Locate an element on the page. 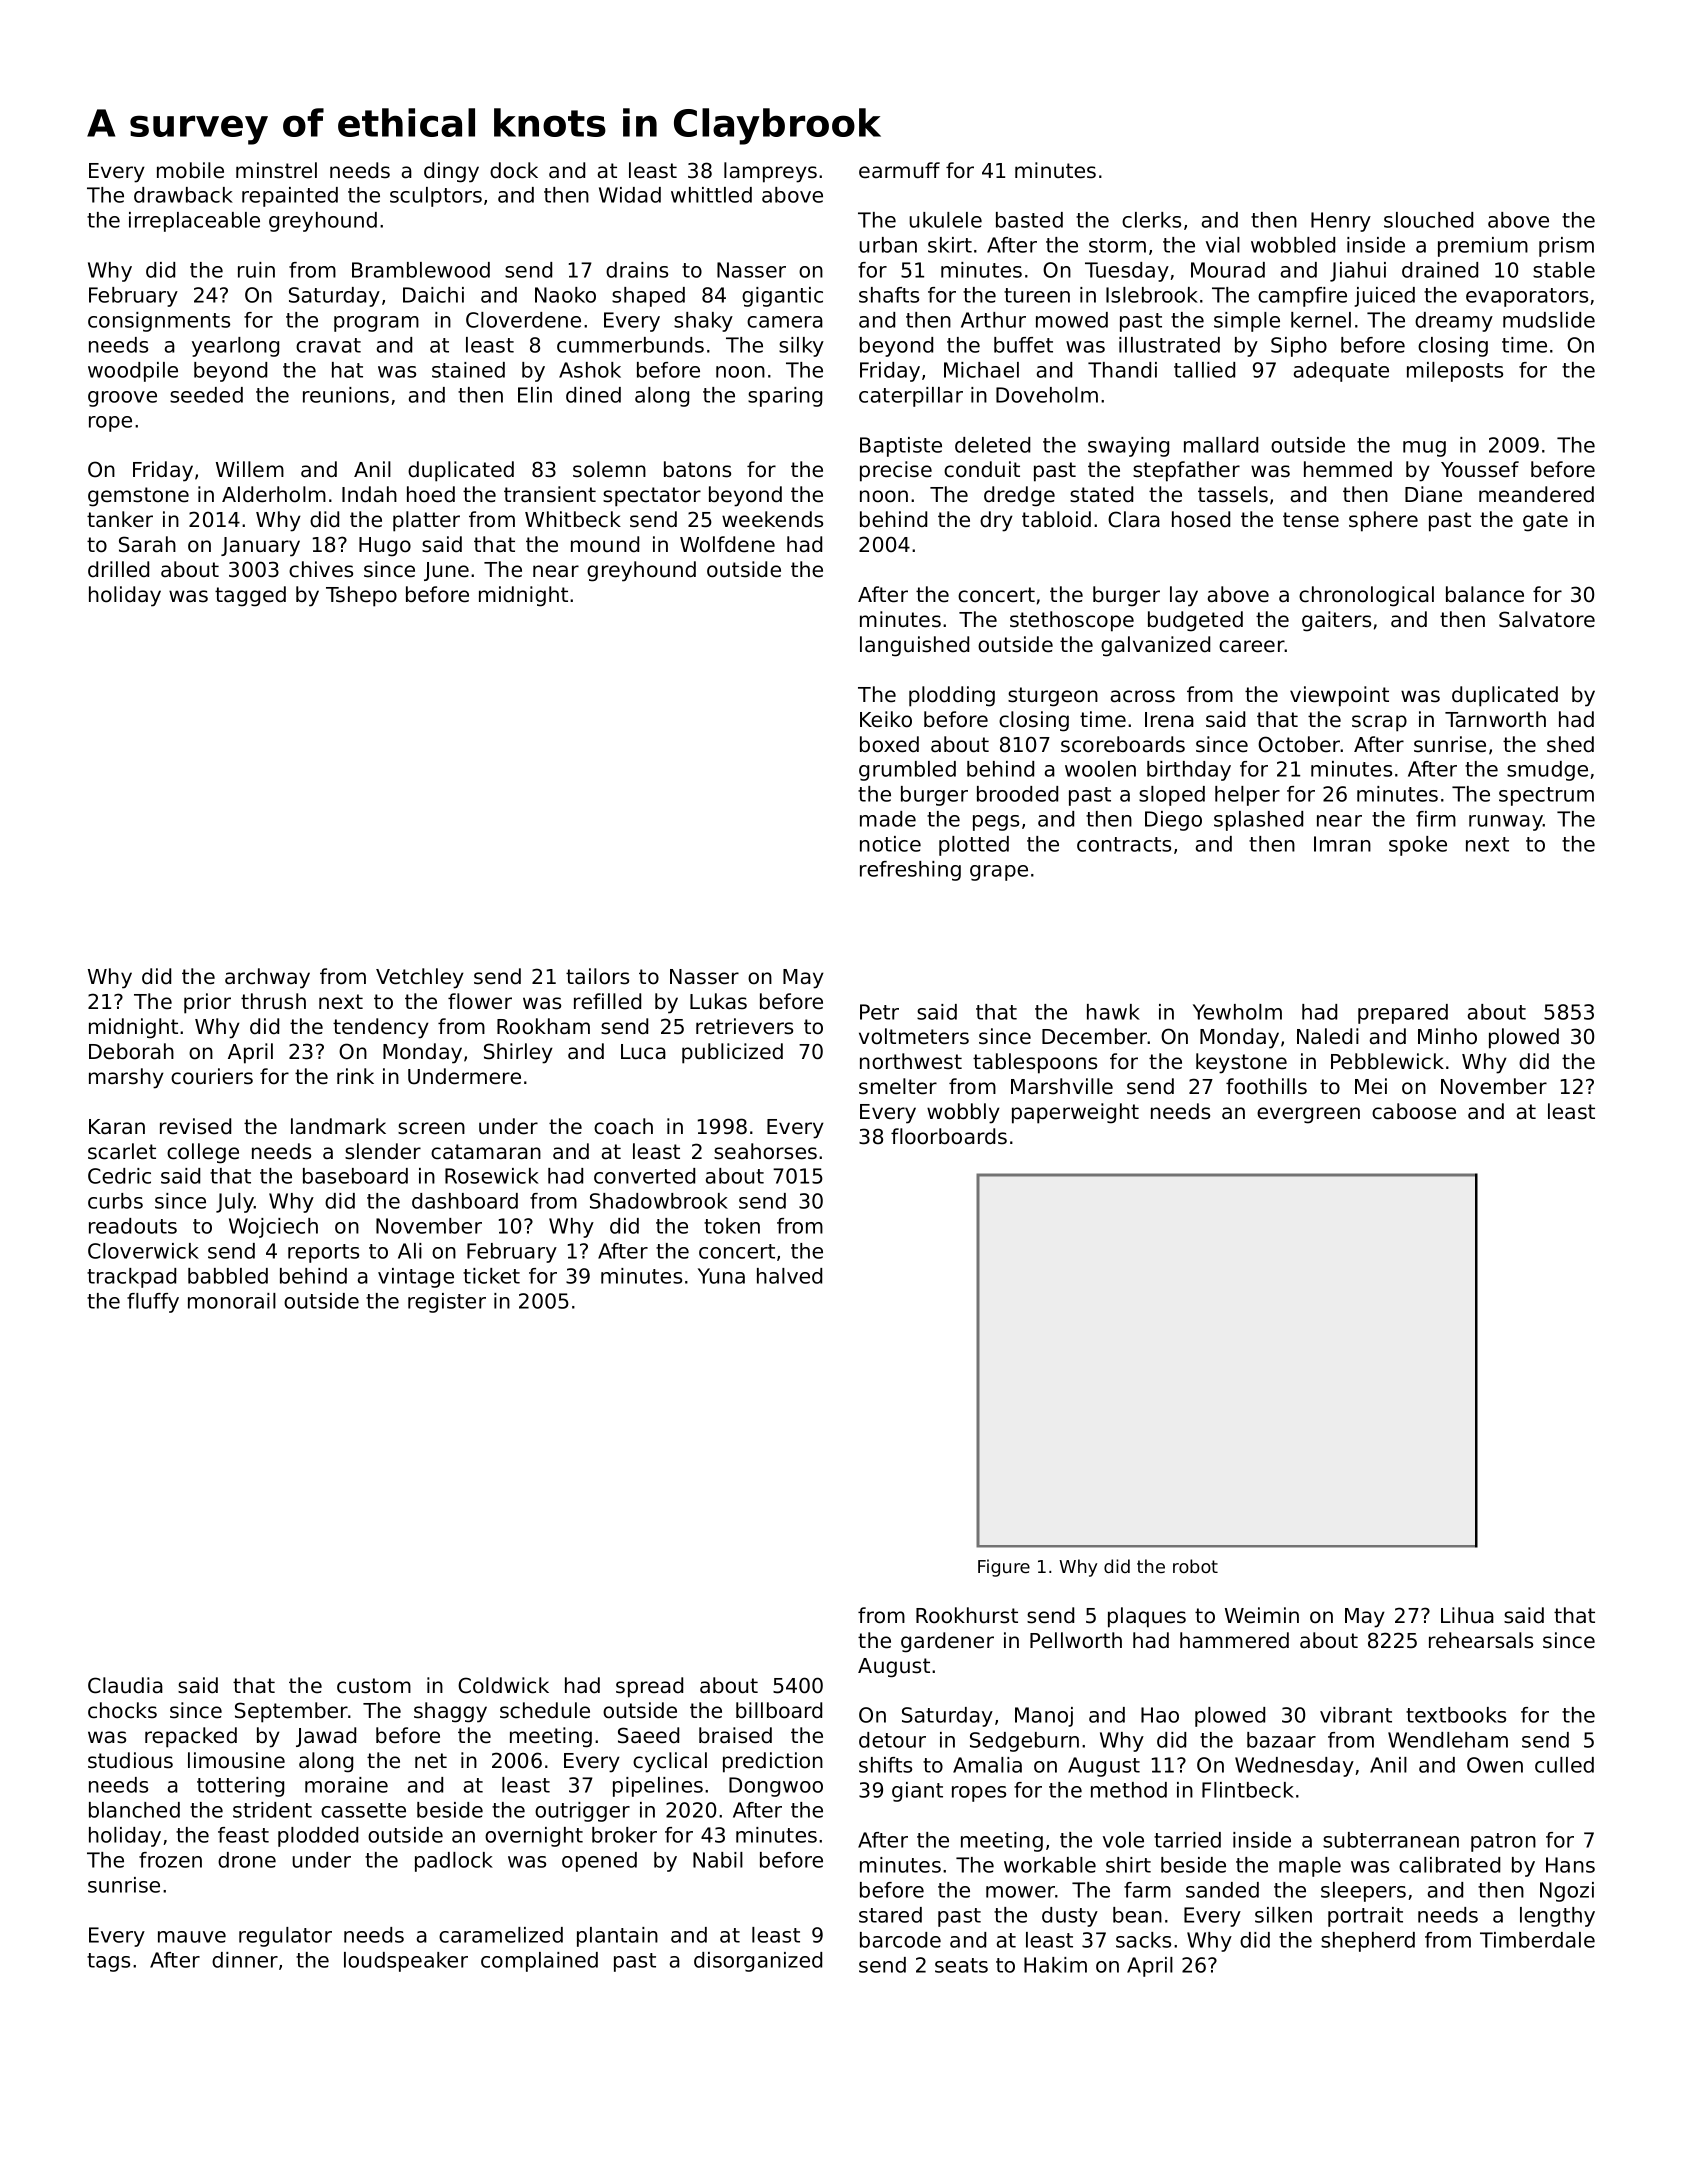 The width and height of the page is (1683, 2178). minstrel is located at coordinates (276, 170).
